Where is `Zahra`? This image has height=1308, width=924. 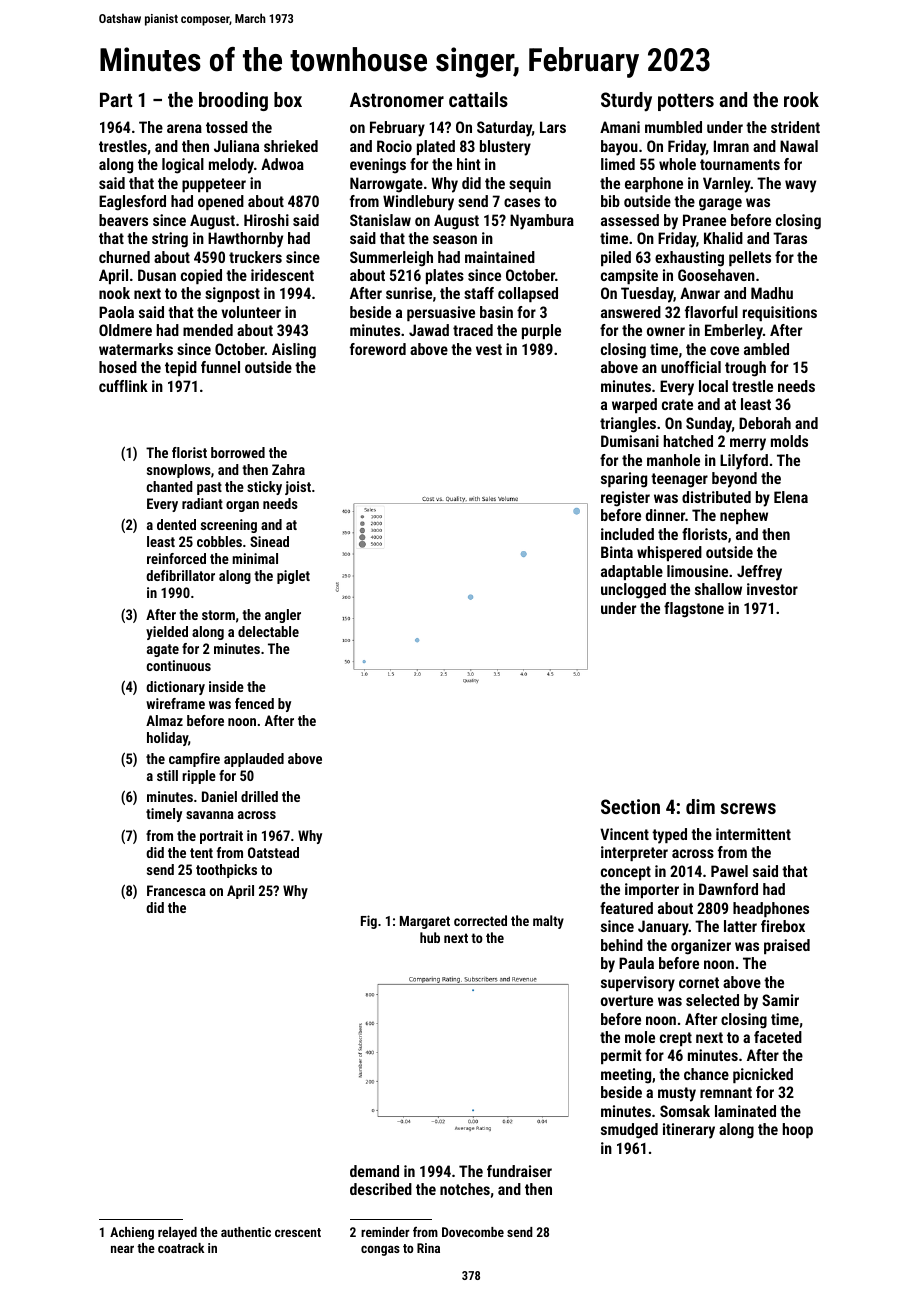 Zahra is located at coordinates (288, 469).
